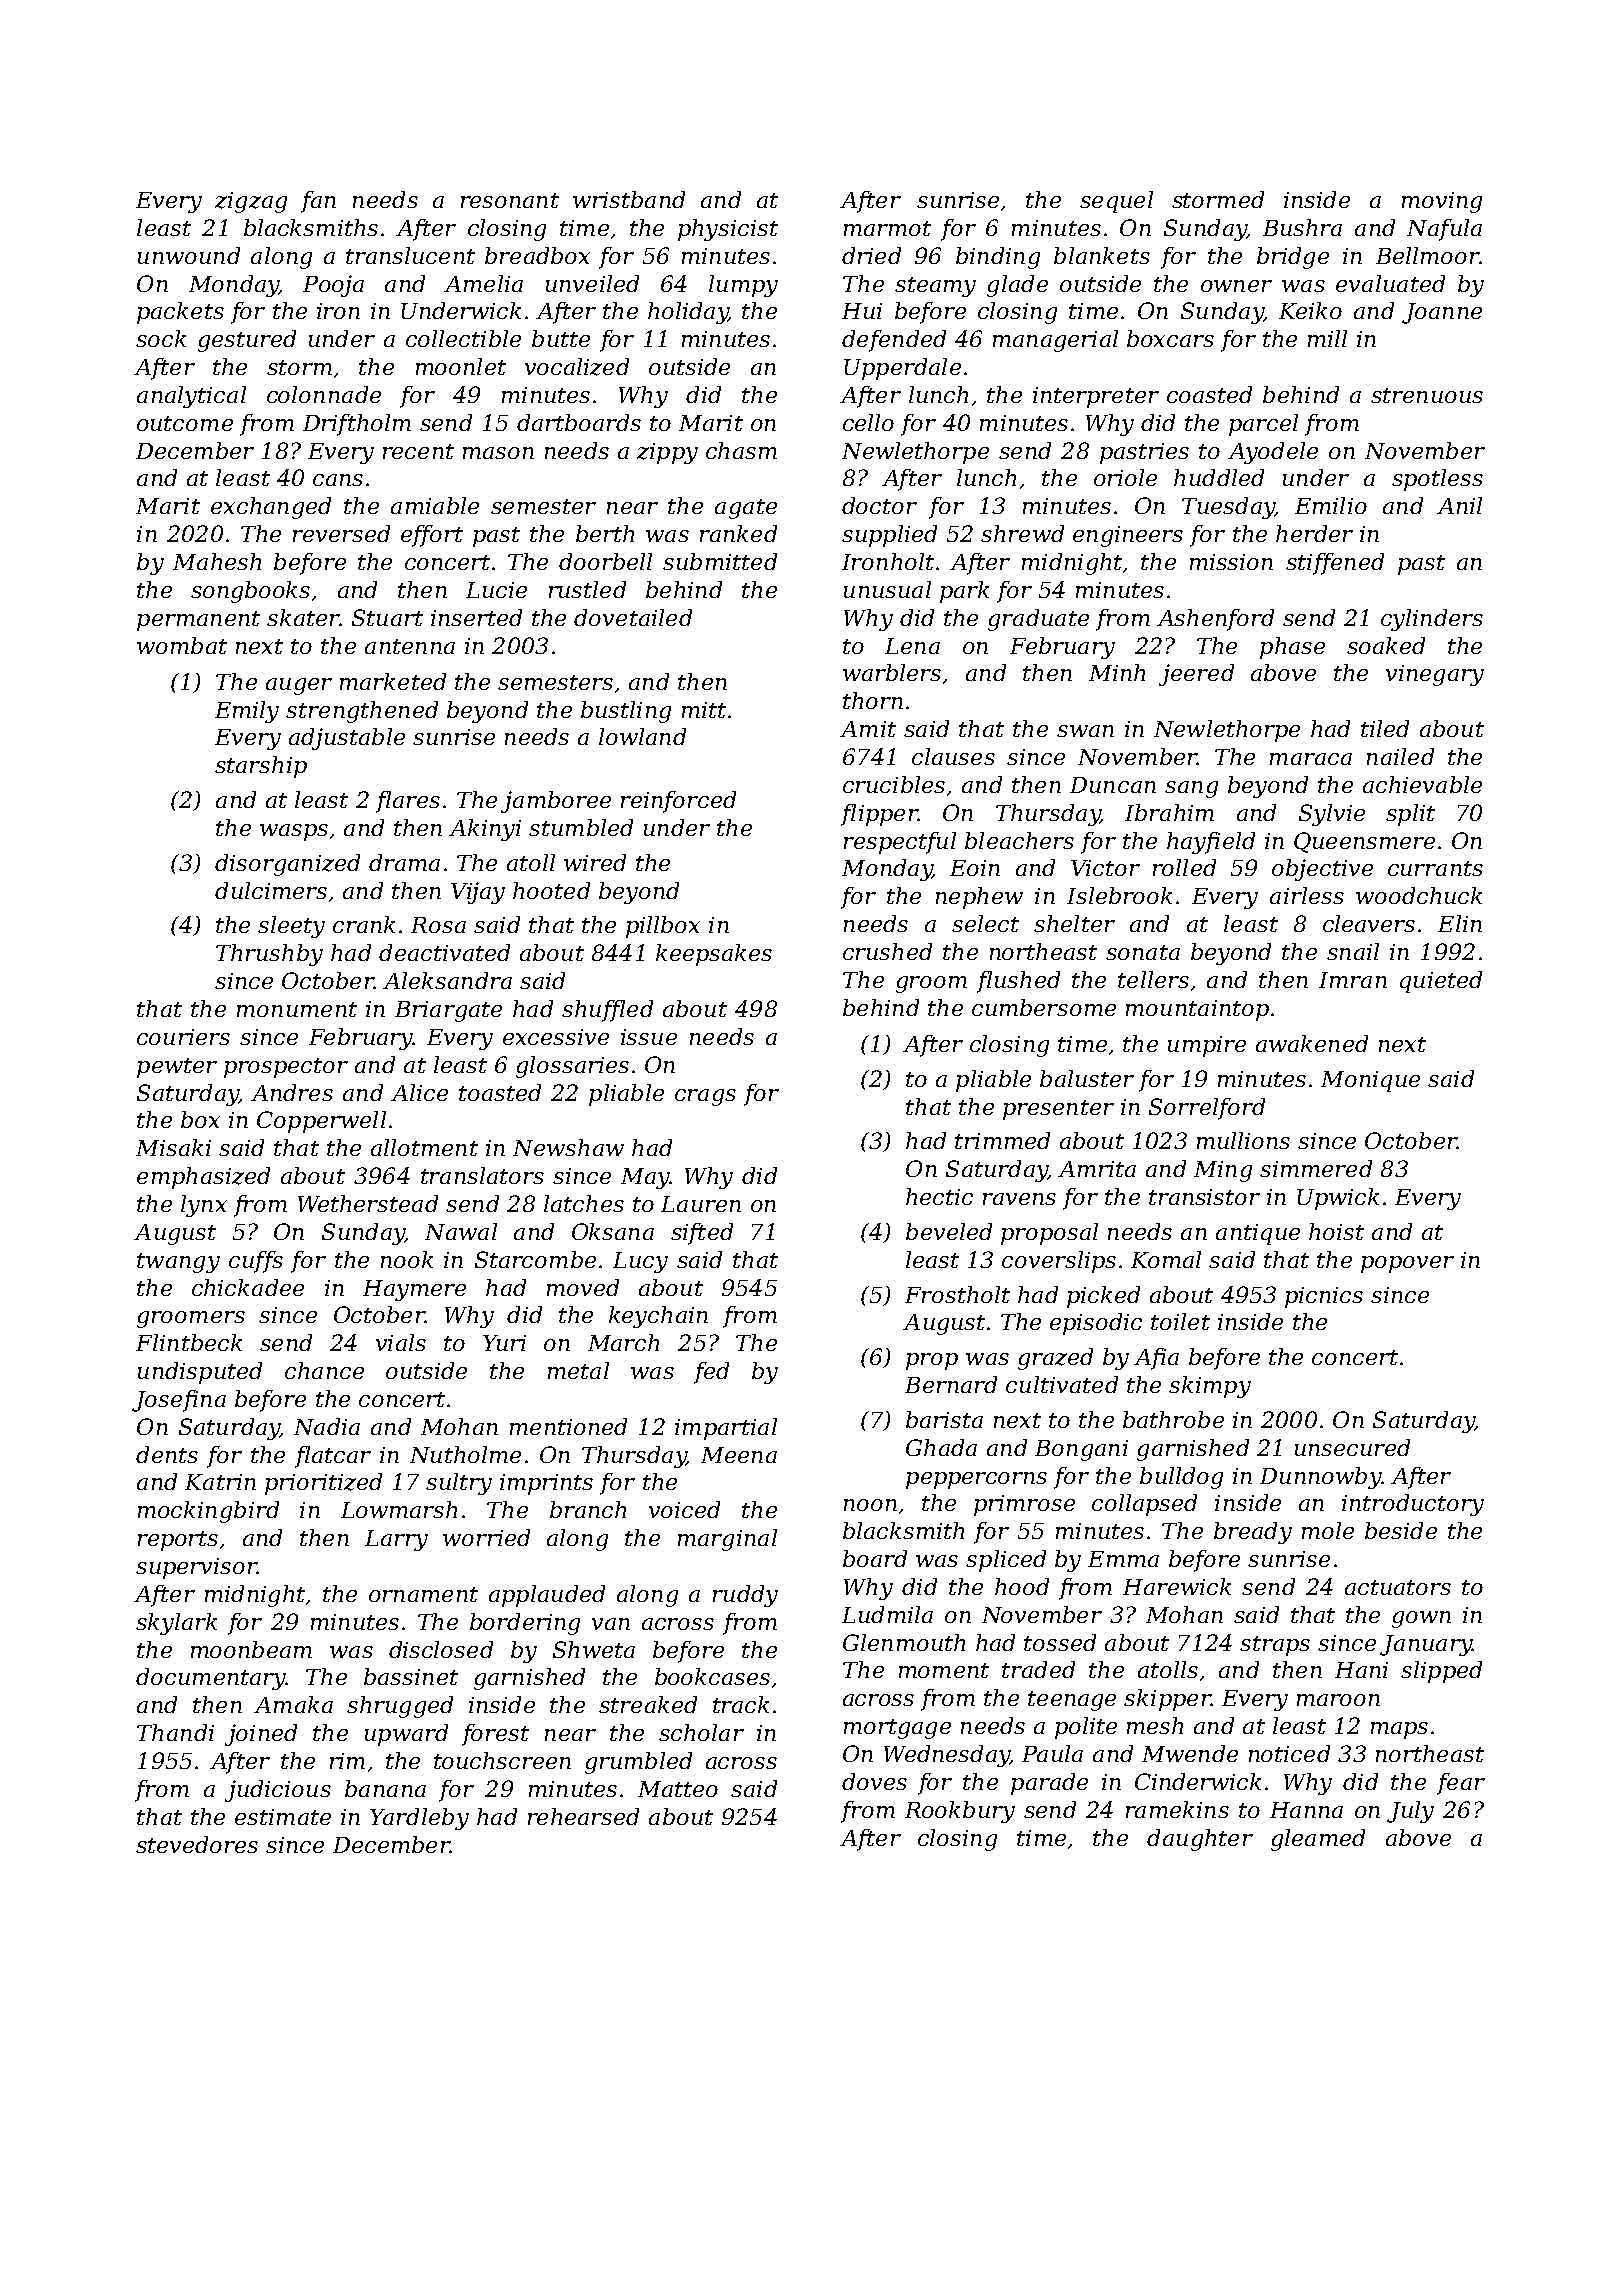  I want to click on cuffs, so click(256, 1262).
